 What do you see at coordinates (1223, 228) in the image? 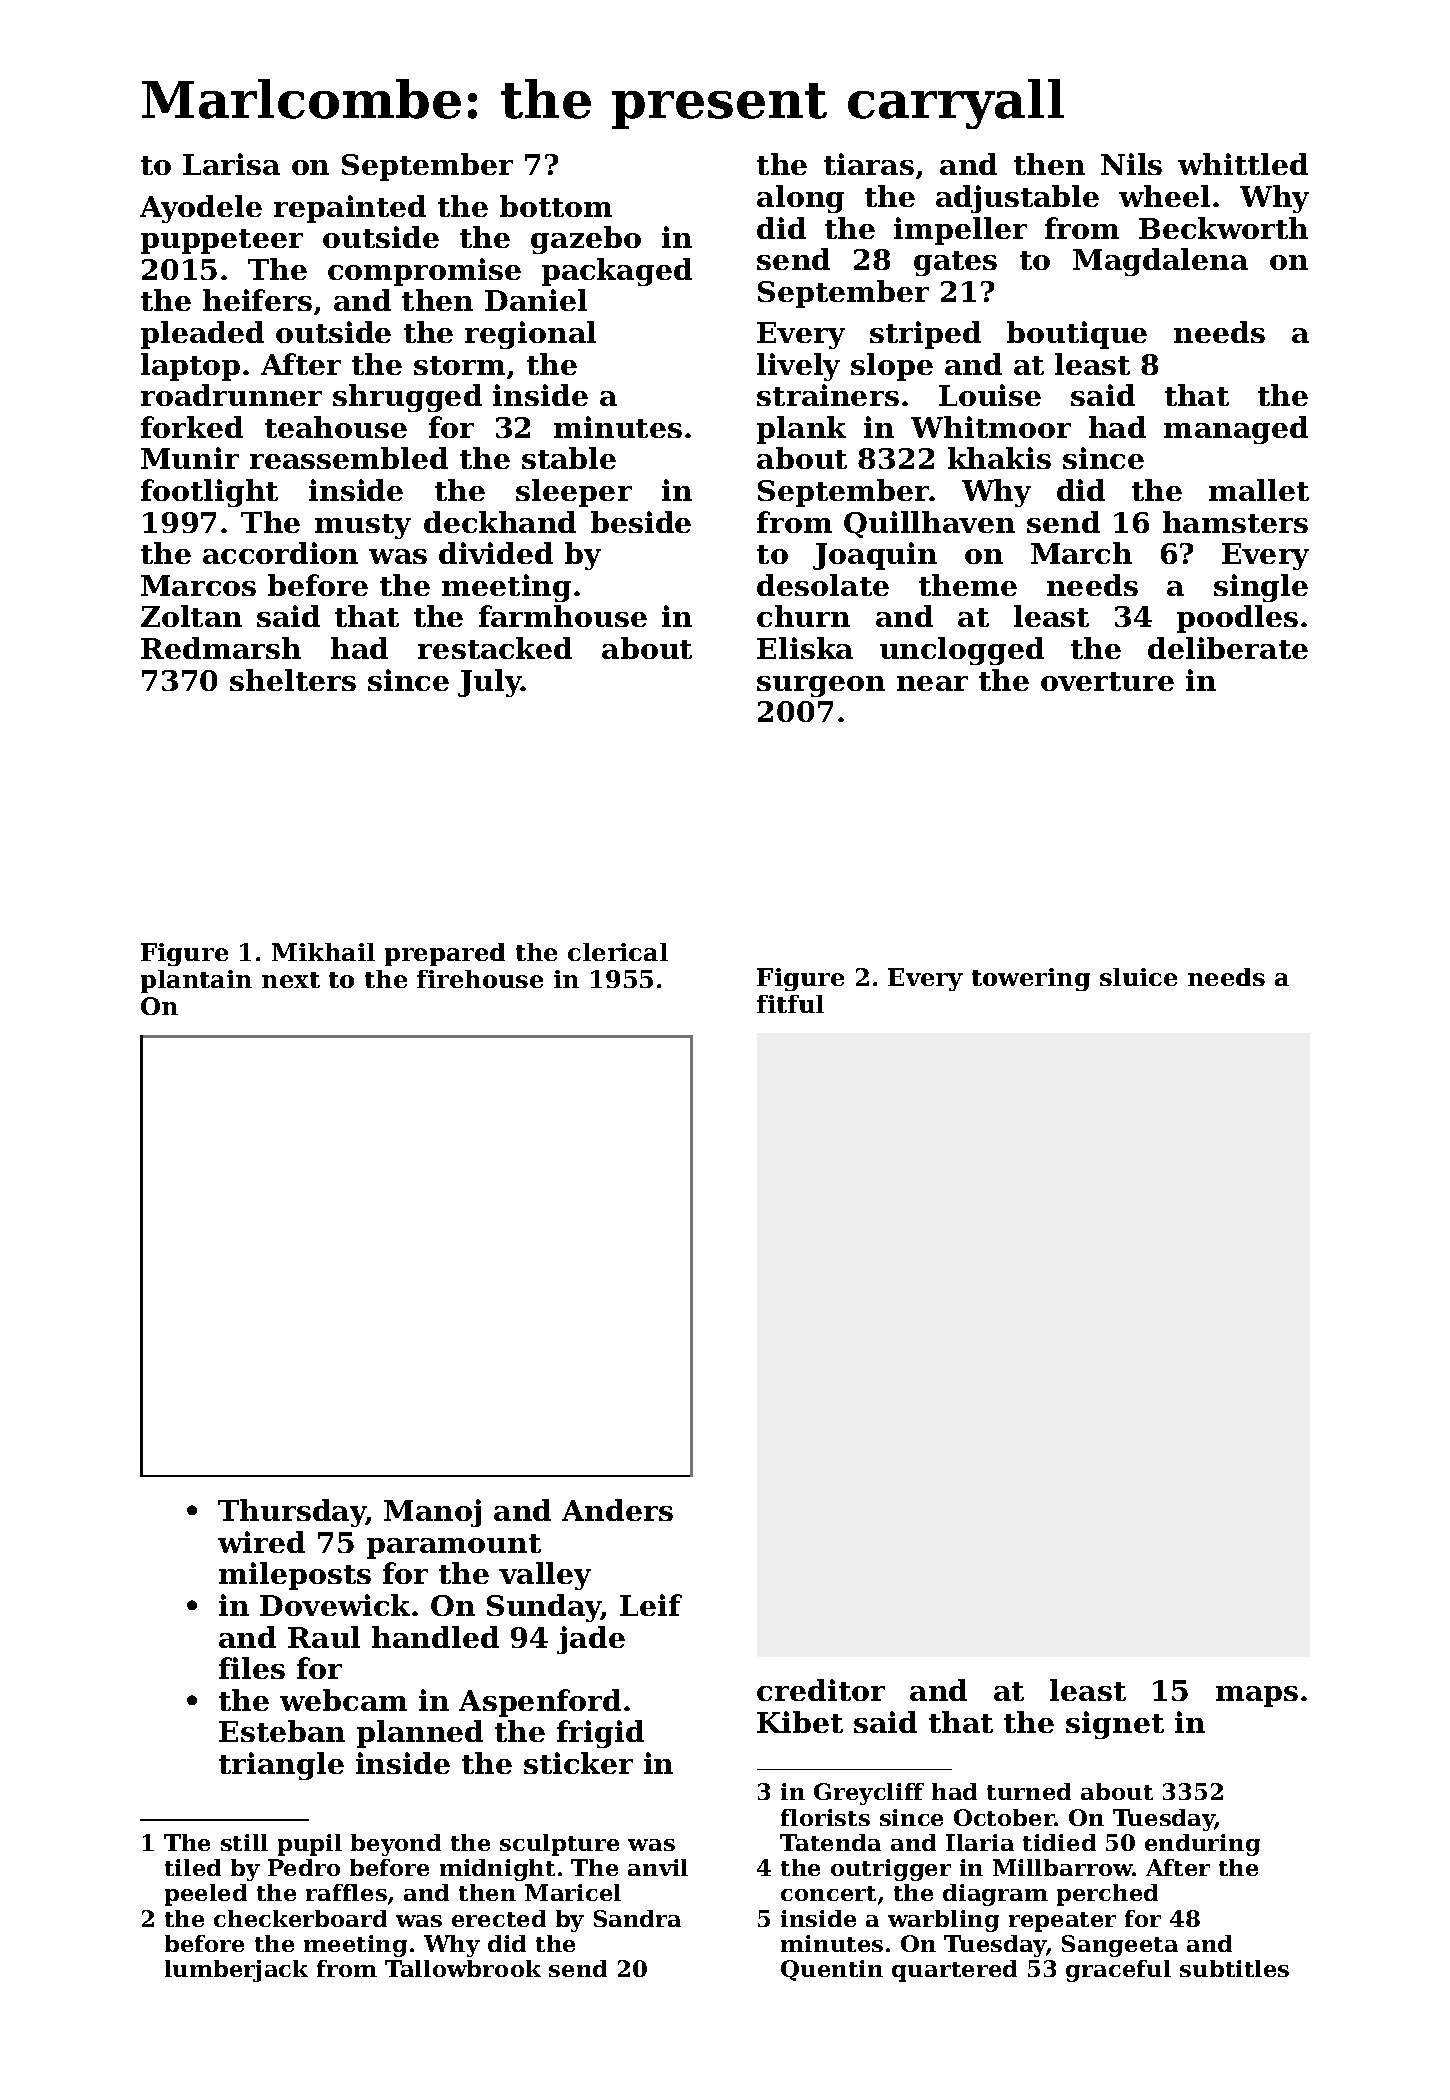
I see `Beckworth` at bounding box center [1223, 228].
